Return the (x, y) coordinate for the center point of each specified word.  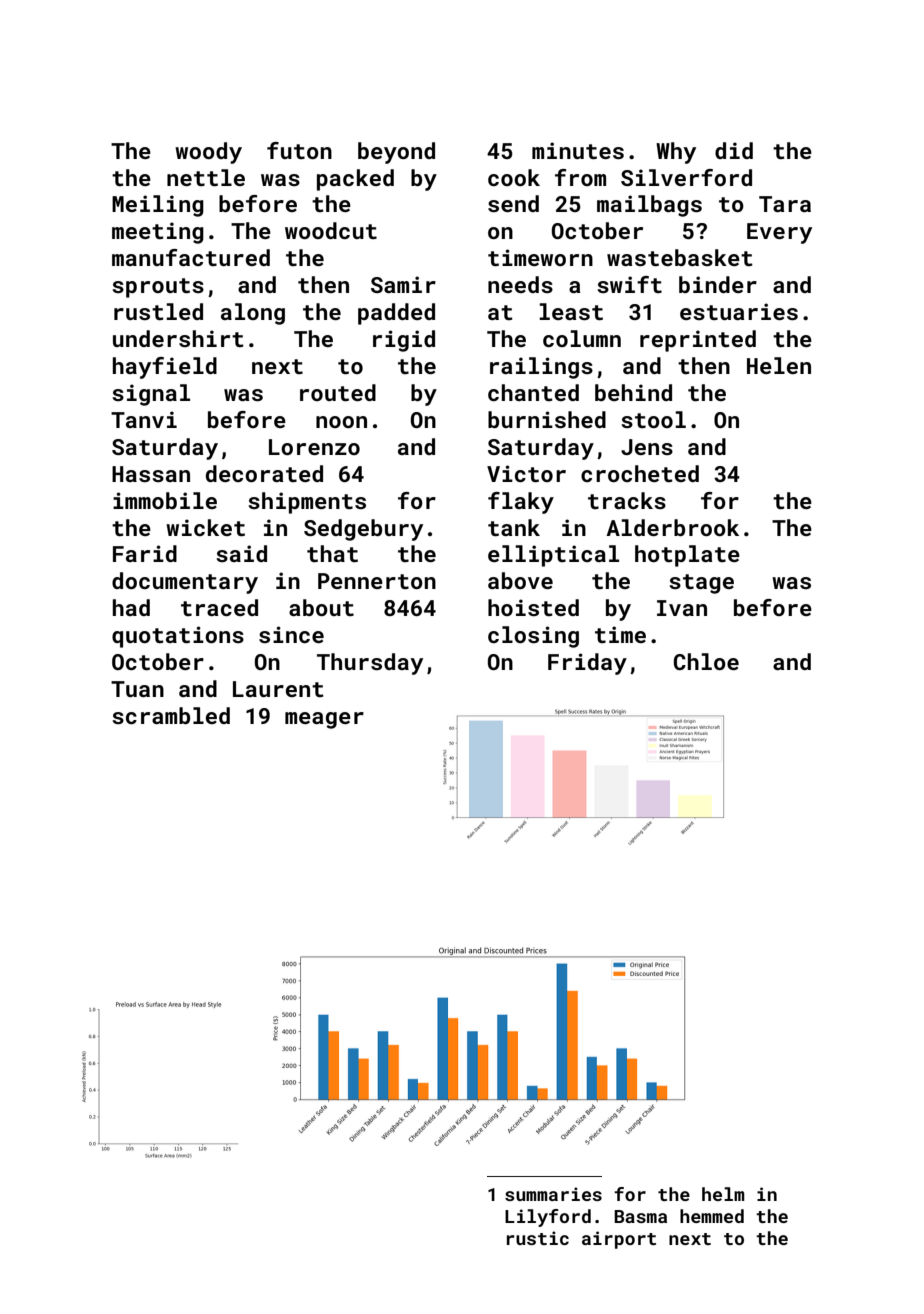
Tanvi (144, 419)
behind (633, 392)
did (734, 150)
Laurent (278, 689)
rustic (538, 1238)
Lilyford (548, 1218)
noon (341, 422)
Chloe (706, 661)
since (291, 634)
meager (324, 720)
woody (208, 153)
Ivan (682, 608)
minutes (578, 150)
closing (533, 637)
